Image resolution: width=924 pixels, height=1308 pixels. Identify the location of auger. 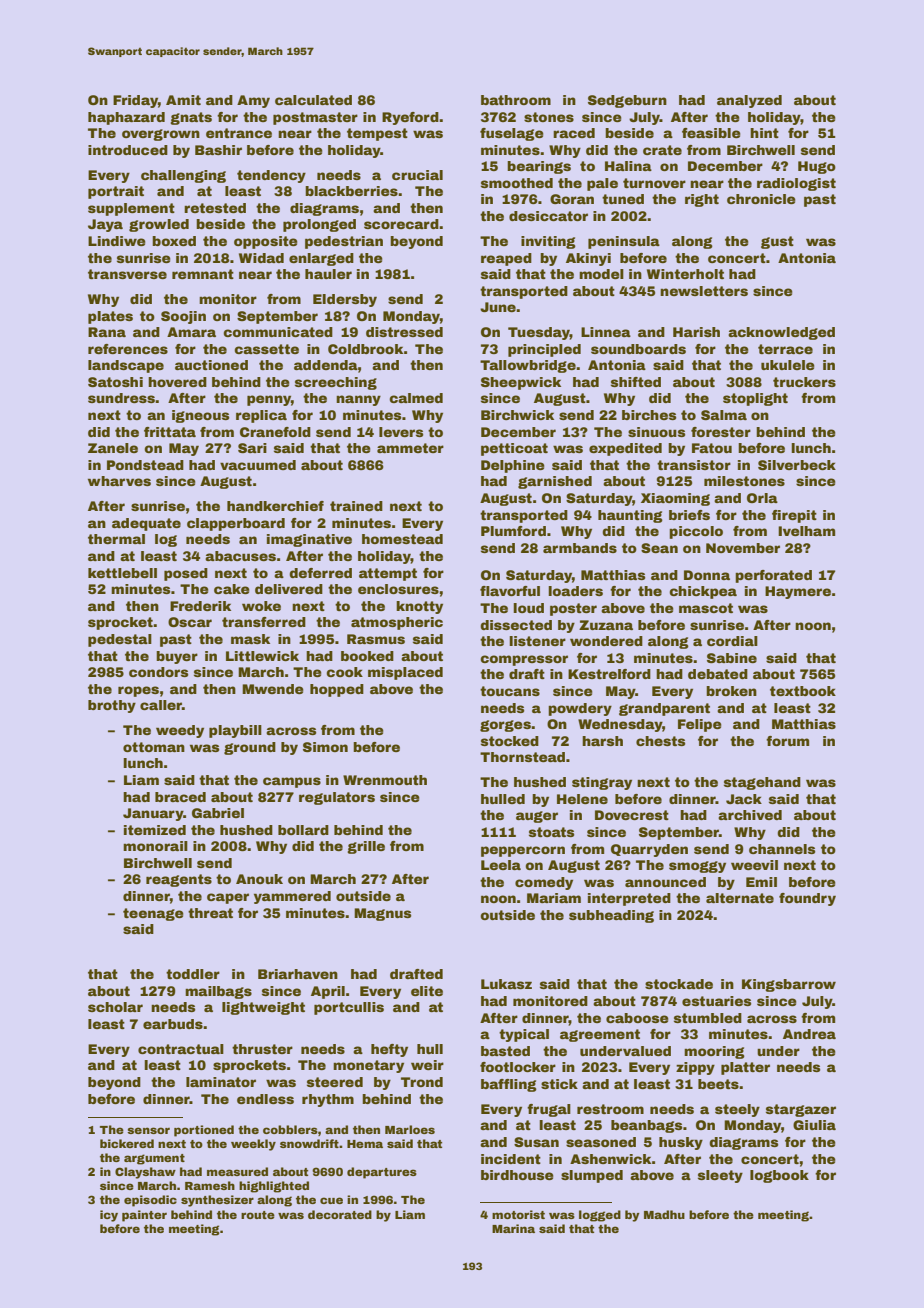
(537, 817).
